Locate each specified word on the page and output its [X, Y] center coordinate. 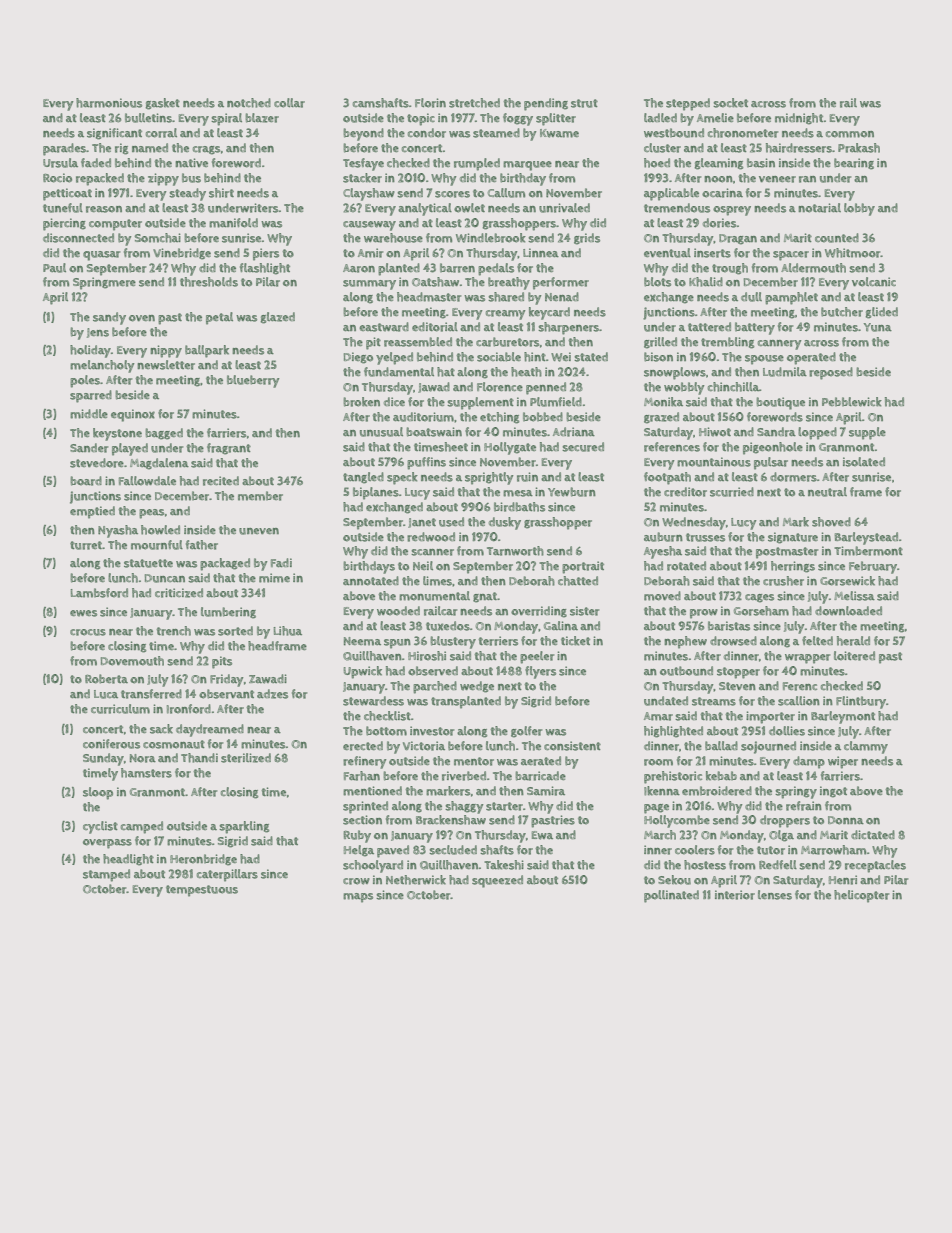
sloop [98, 793]
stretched [474, 103]
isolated [864, 462]
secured [583, 447]
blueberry [253, 381]
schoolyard [373, 866]
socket [730, 103]
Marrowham [834, 850]
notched [249, 103]
